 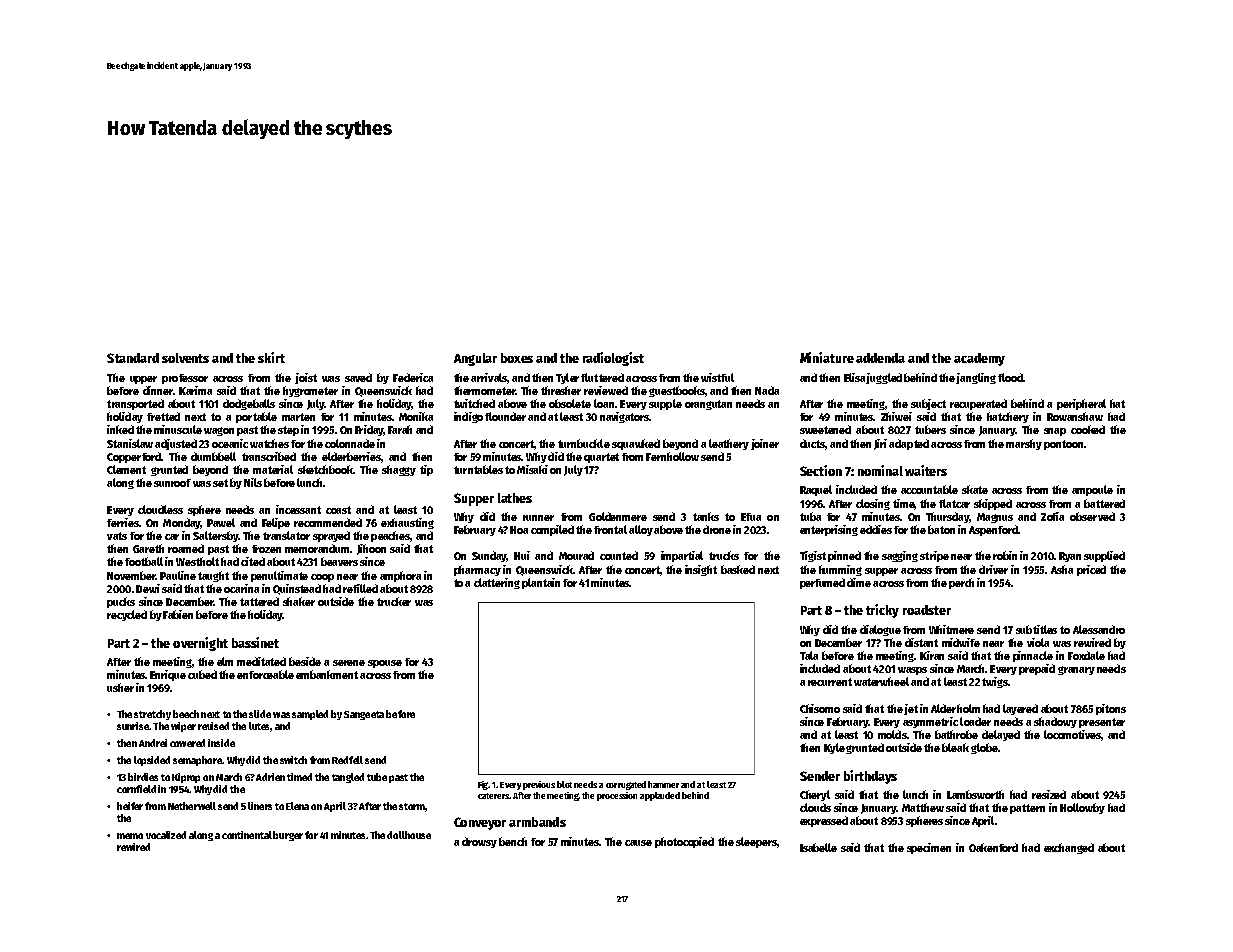 I want to click on Miniature, so click(x=827, y=357).
